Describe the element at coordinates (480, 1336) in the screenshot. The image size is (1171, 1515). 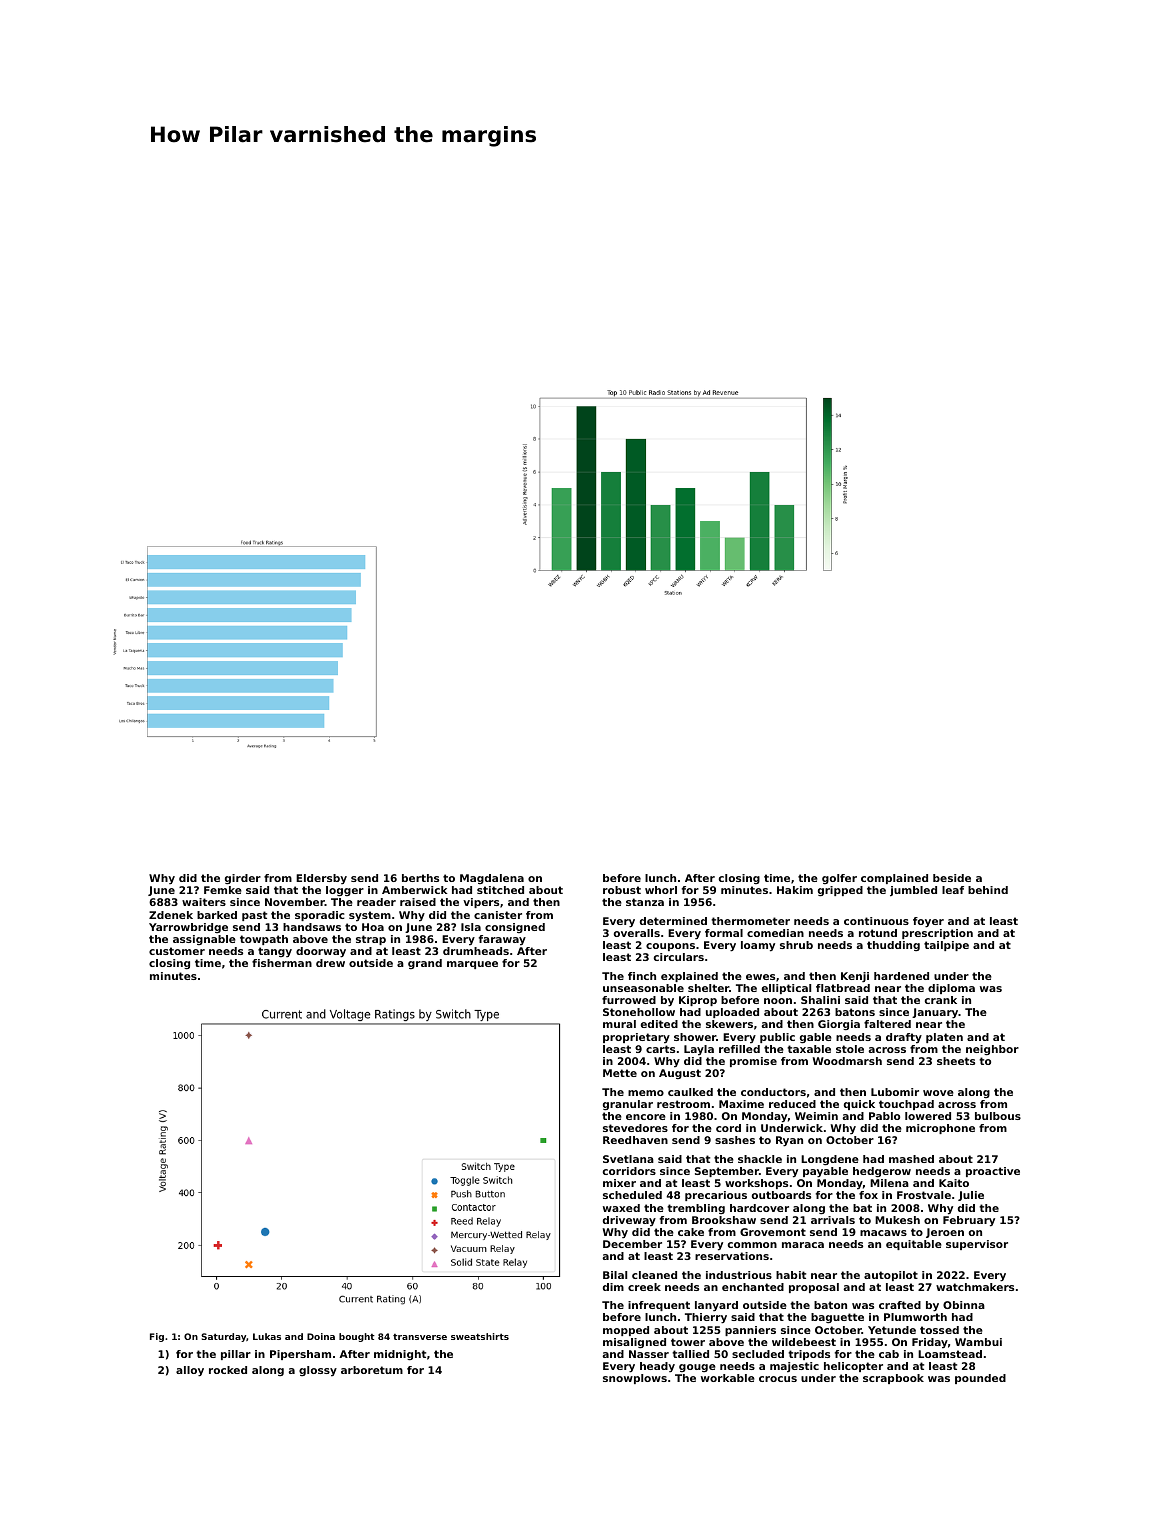
I see `sweatshirts` at that location.
